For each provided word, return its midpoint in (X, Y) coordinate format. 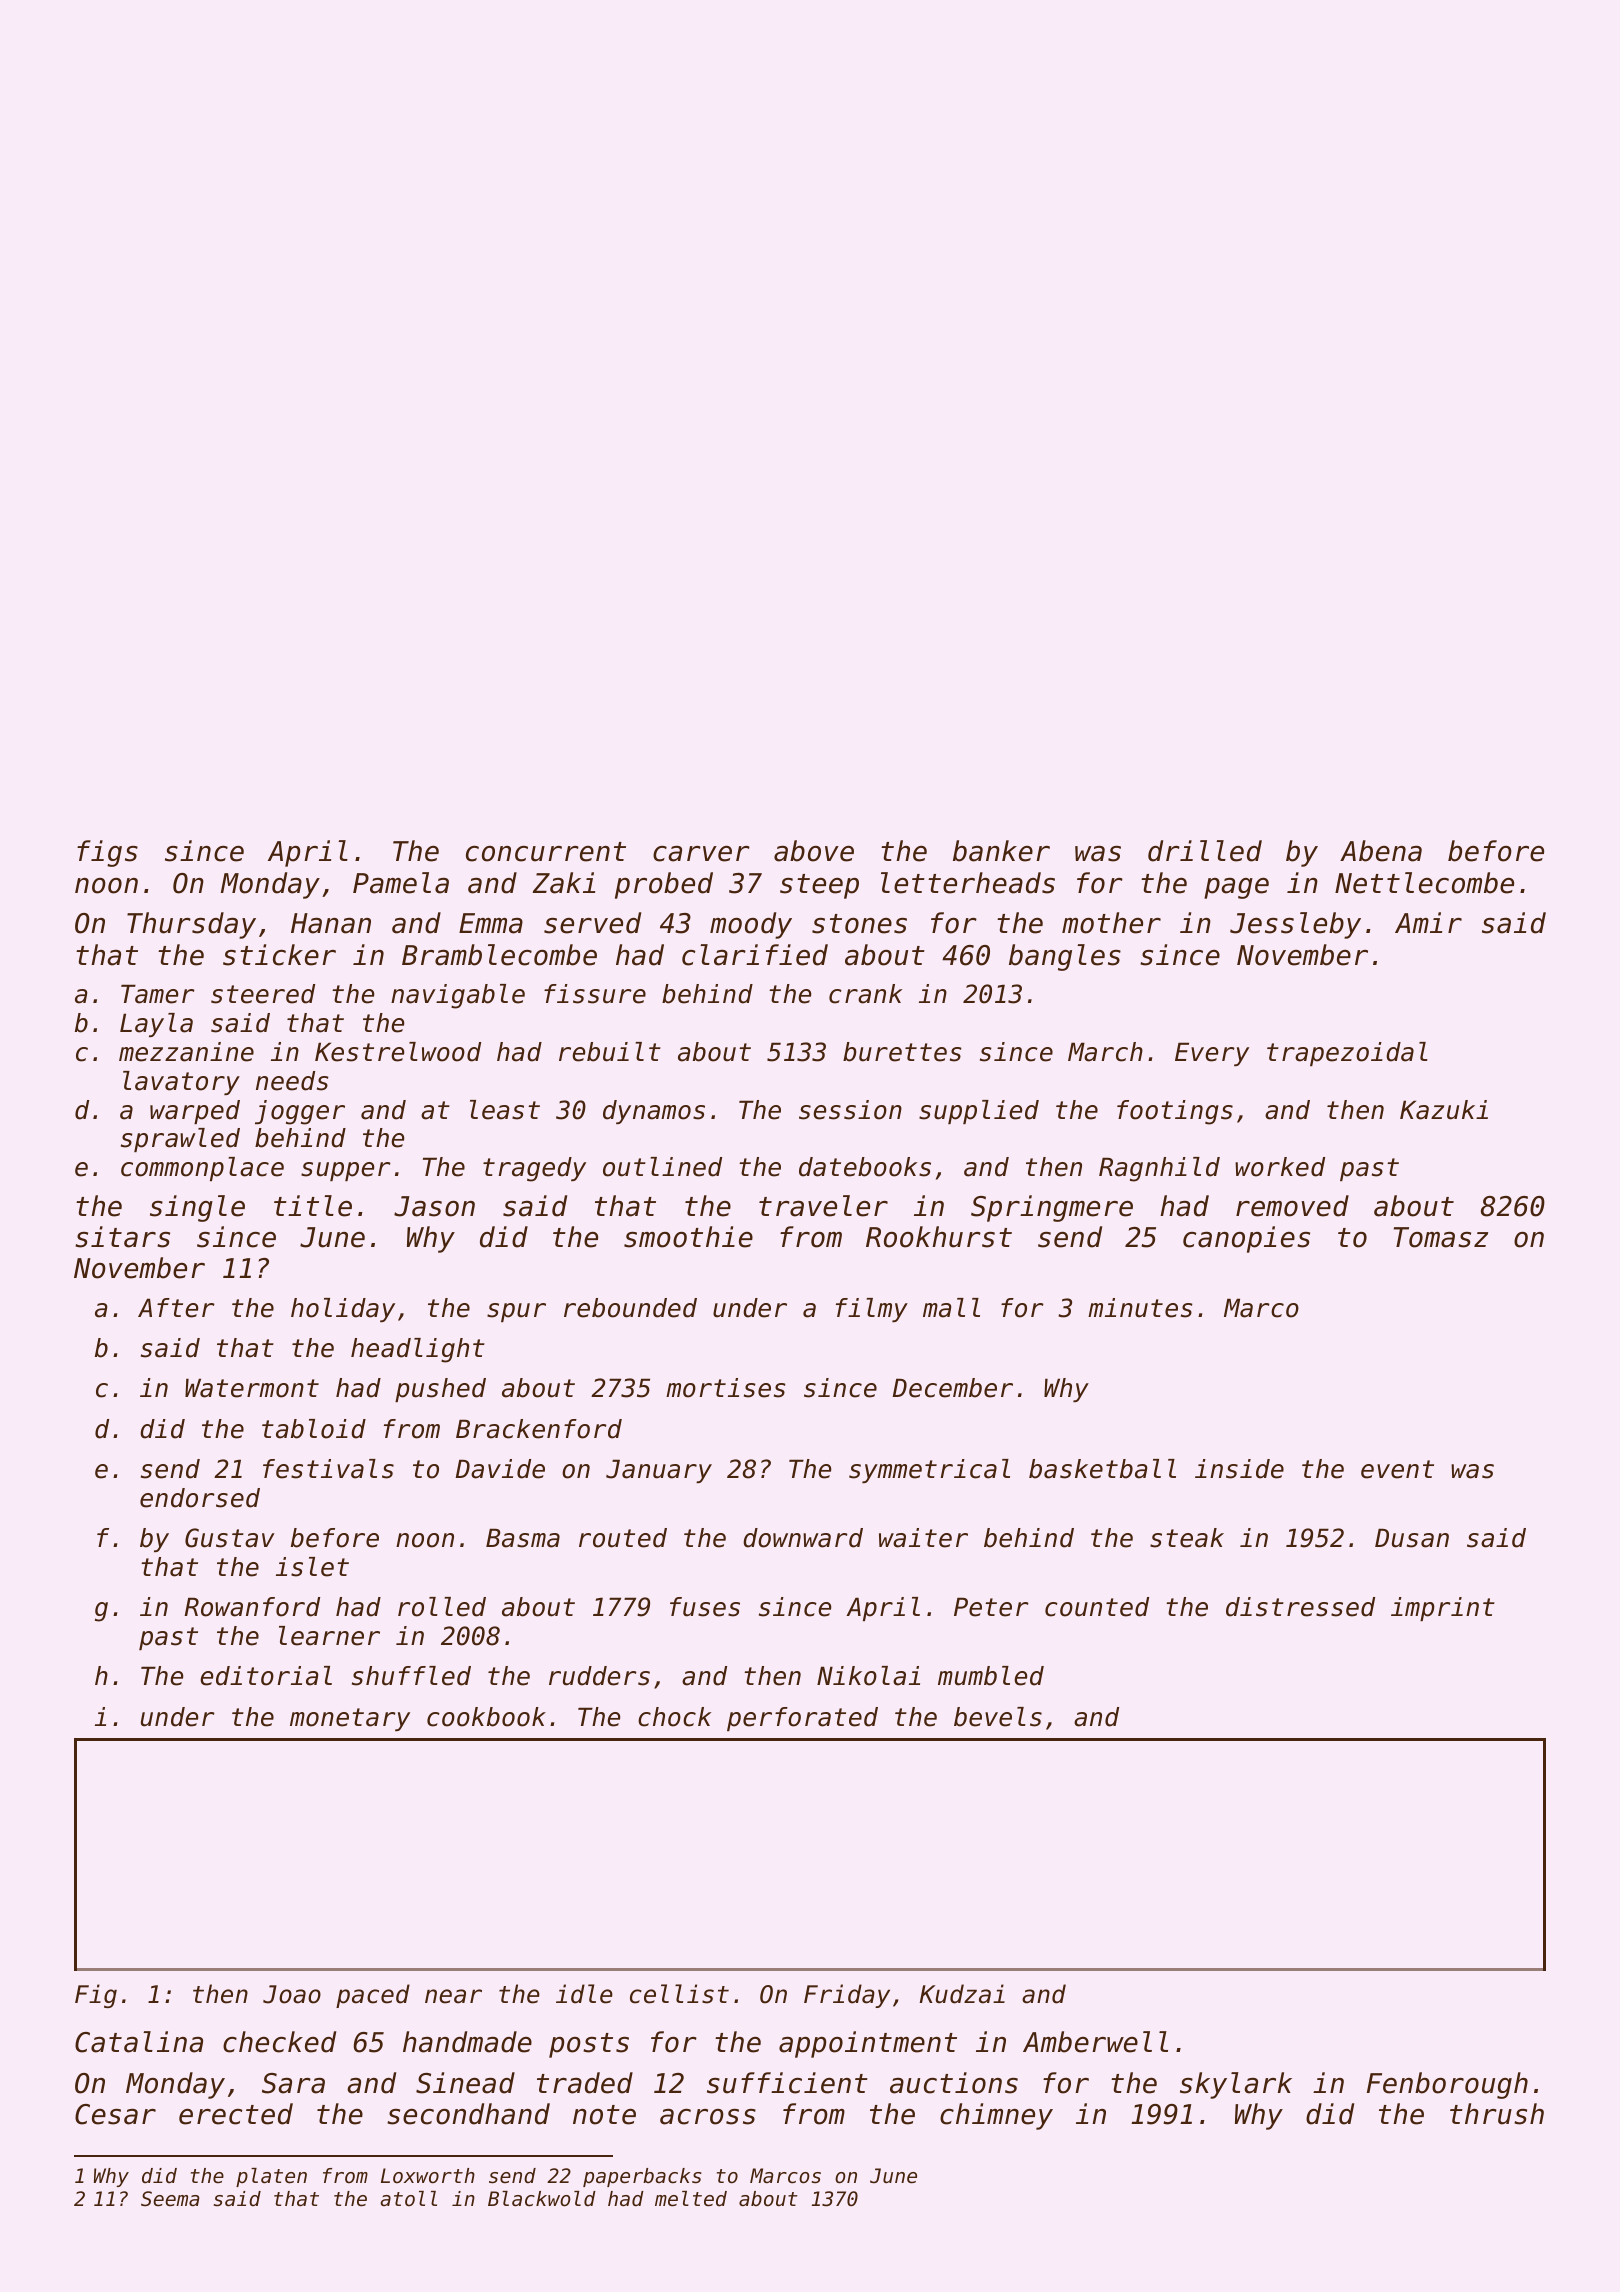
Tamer (158, 994)
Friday (847, 1996)
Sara (293, 2083)
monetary (350, 1719)
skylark (1236, 2085)
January (659, 1471)
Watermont (252, 1388)
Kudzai (962, 1994)
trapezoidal (1347, 1054)
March (1105, 1052)
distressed (1300, 1607)
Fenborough (1447, 2085)
